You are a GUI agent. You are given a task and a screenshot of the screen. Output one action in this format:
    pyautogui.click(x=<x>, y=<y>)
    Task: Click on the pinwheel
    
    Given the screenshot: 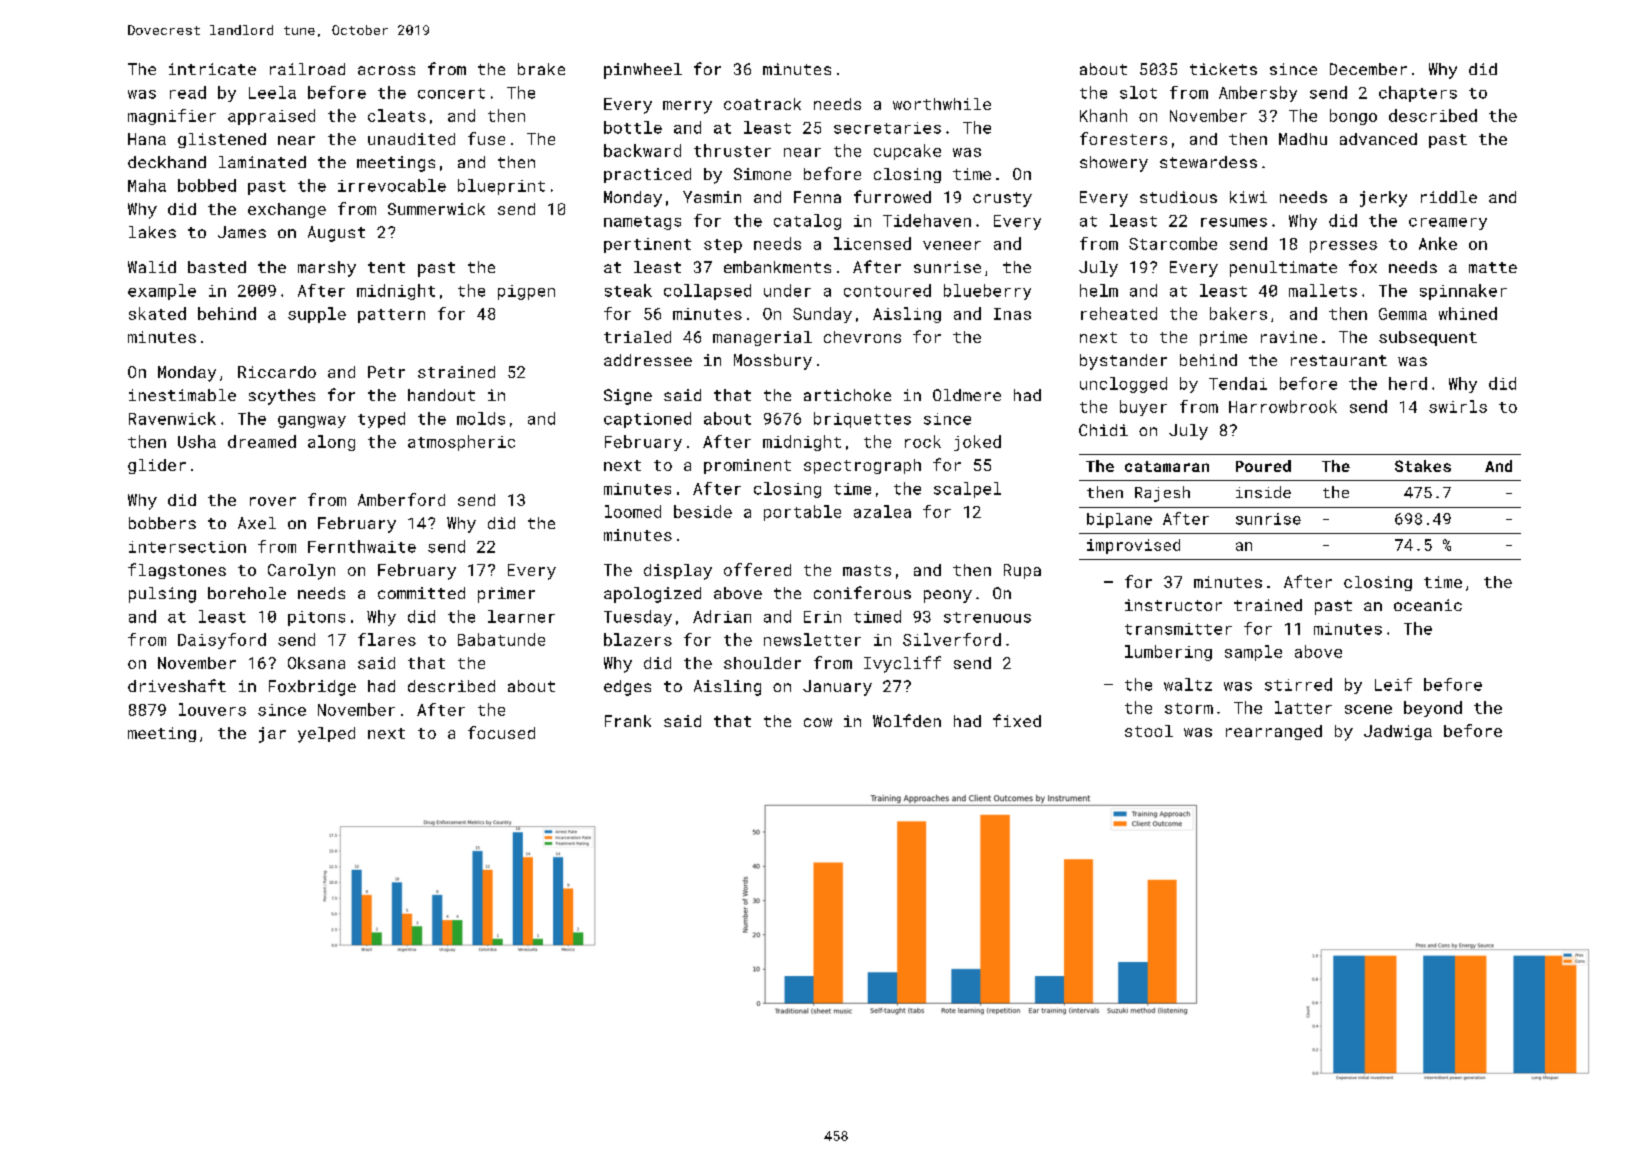 What is the action you would take?
    pyautogui.click(x=643, y=71)
